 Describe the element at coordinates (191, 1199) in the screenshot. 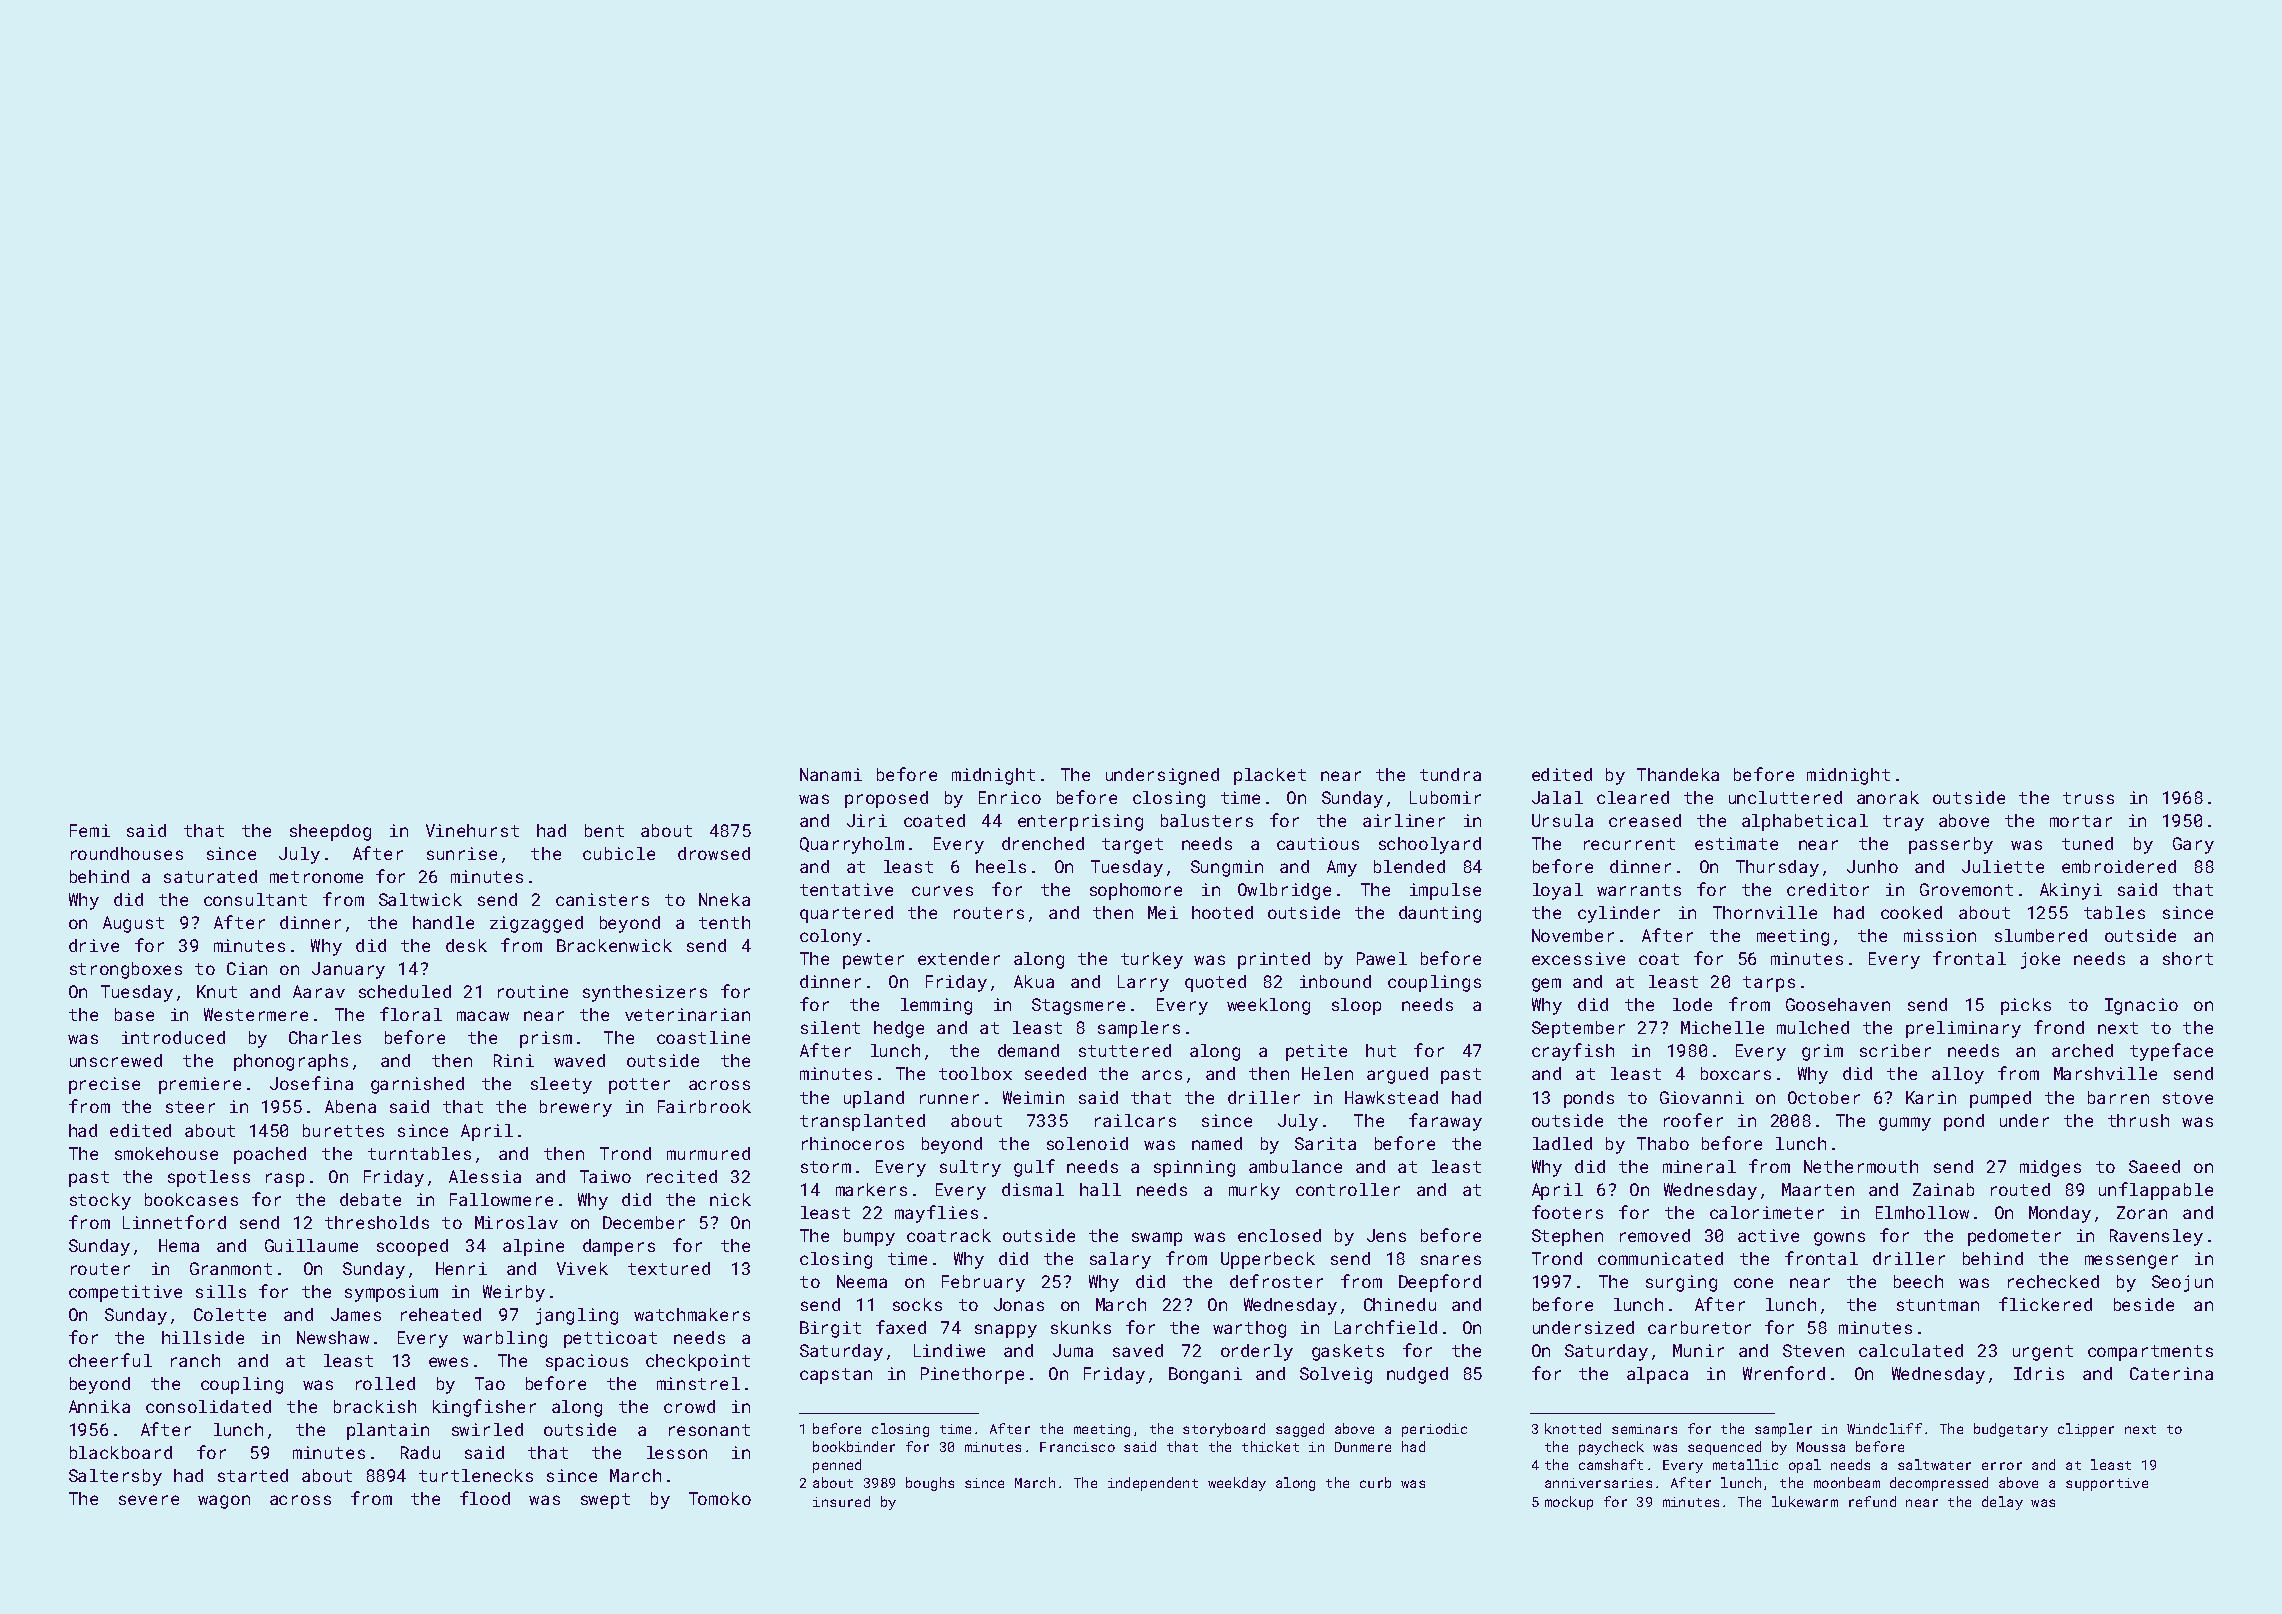

I see `bookcases` at that location.
